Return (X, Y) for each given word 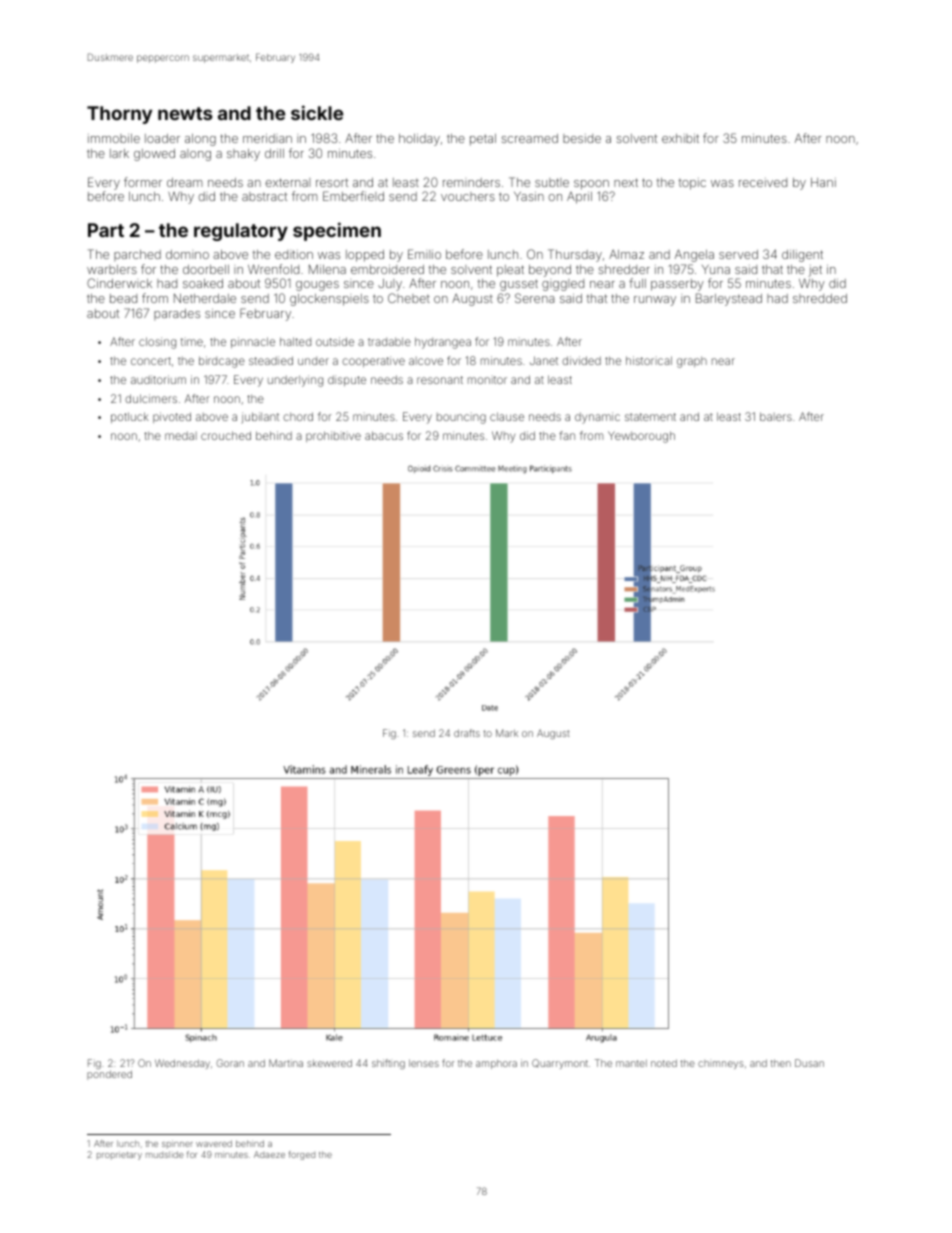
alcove (426, 361)
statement (650, 417)
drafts (467, 733)
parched (137, 255)
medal (181, 435)
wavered (214, 1143)
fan (567, 435)
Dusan (809, 1063)
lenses (424, 1063)
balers (776, 416)
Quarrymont (560, 1064)
